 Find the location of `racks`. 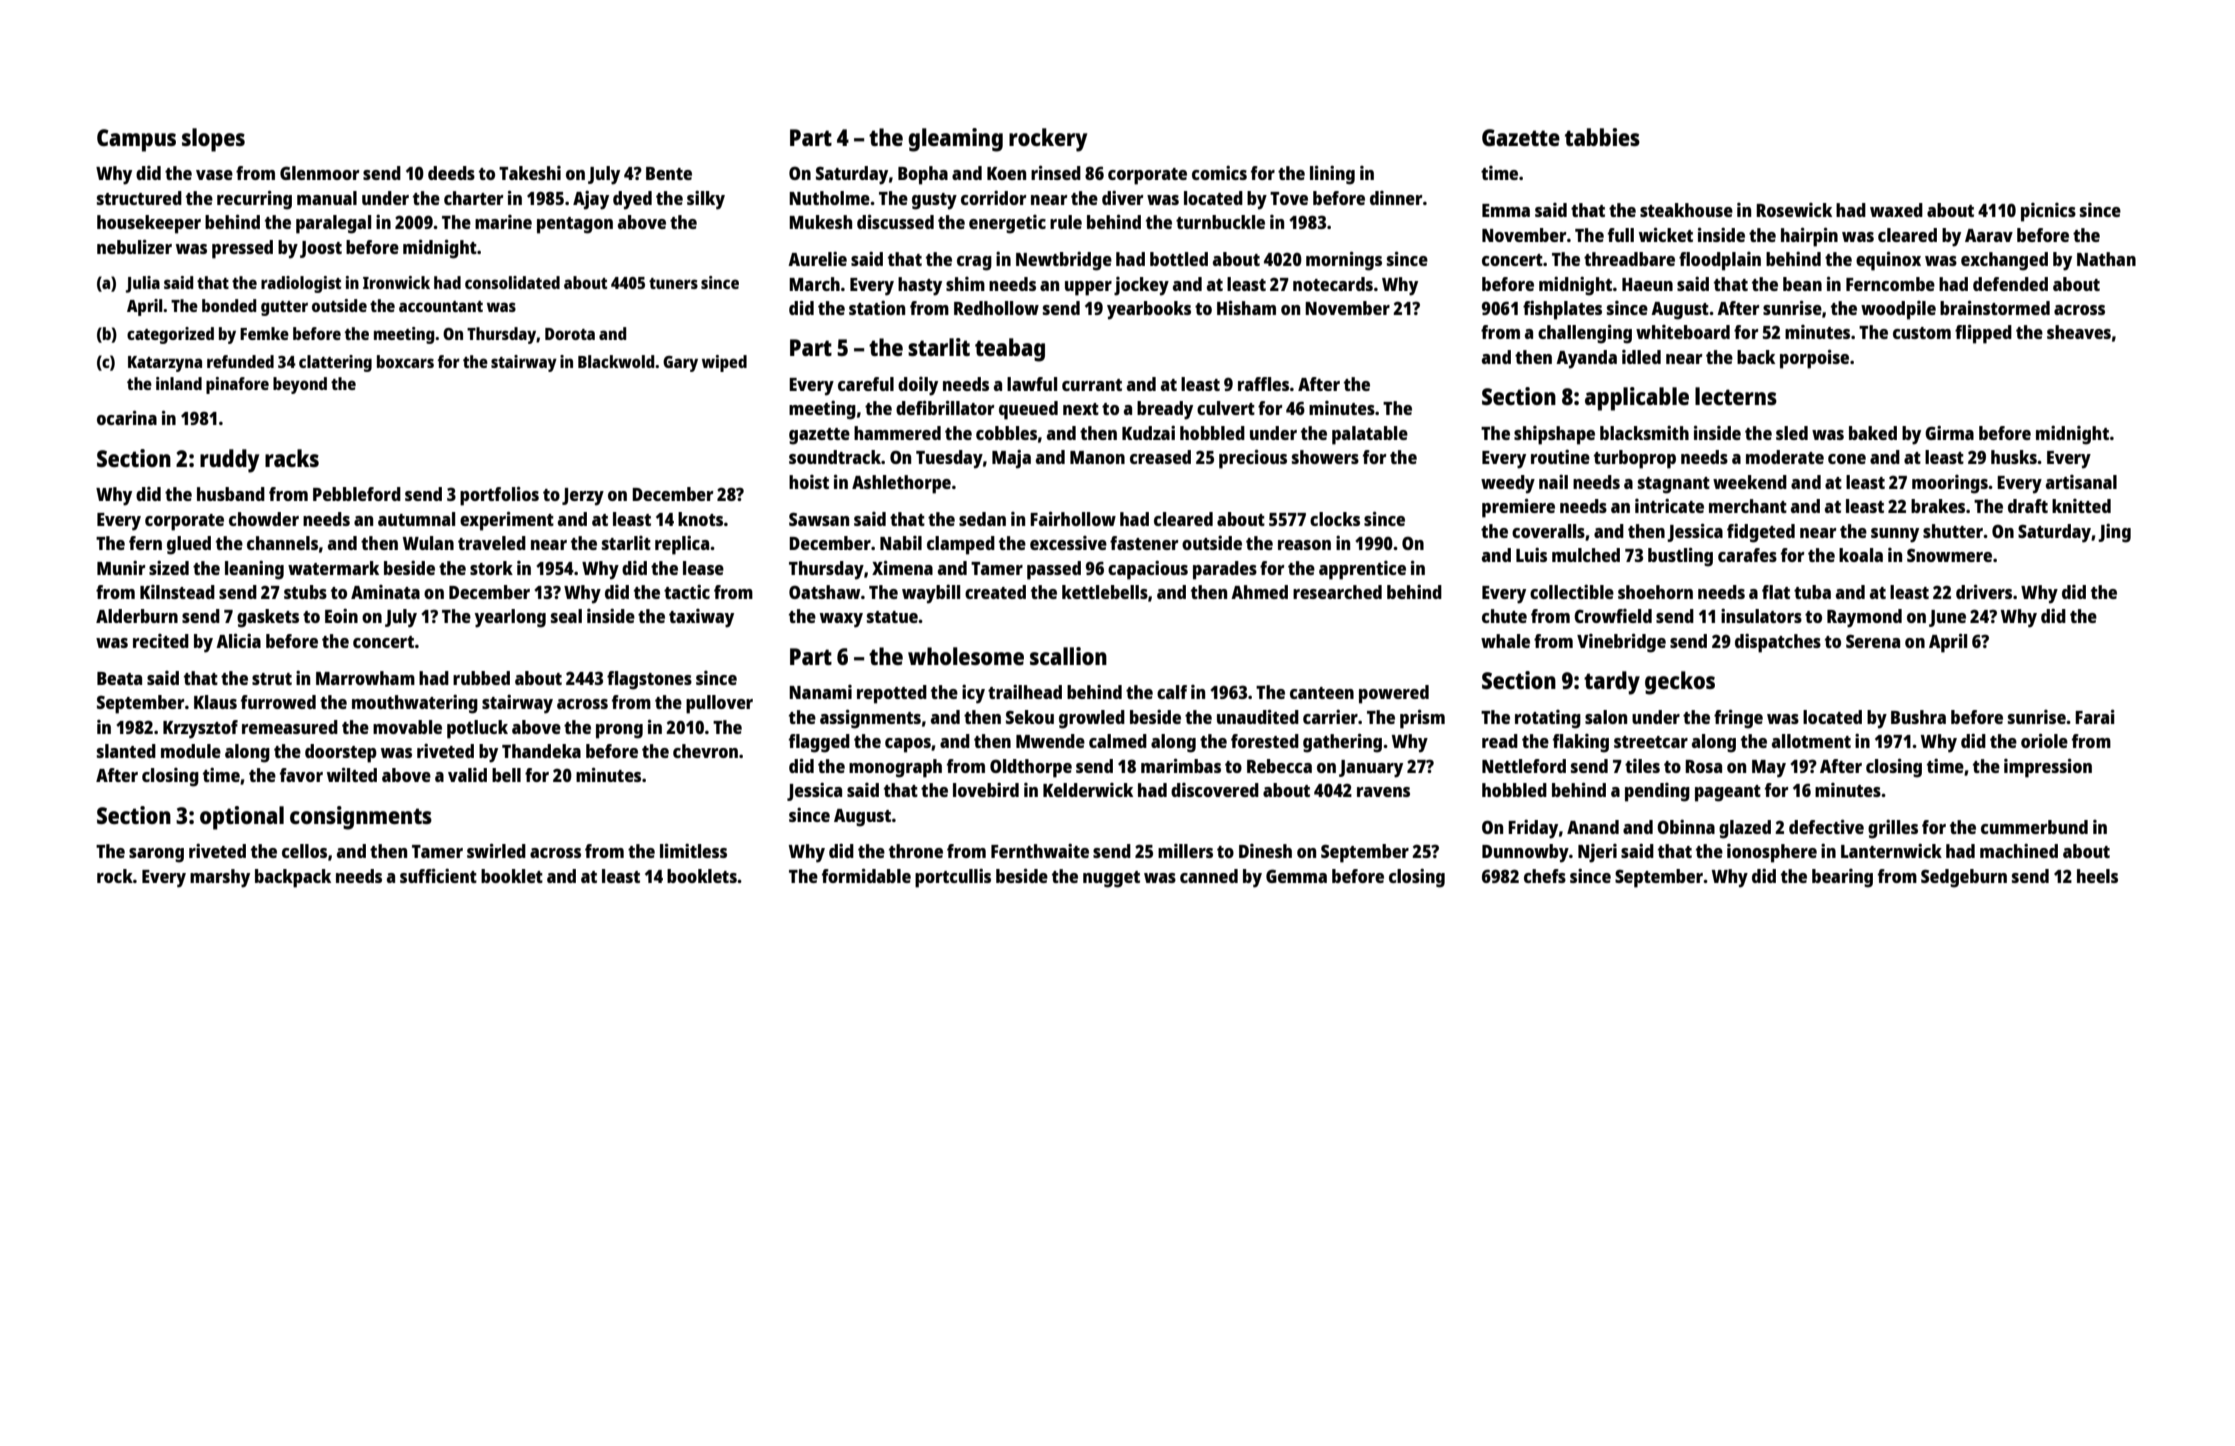

racks is located at coordinates (292, 458).
